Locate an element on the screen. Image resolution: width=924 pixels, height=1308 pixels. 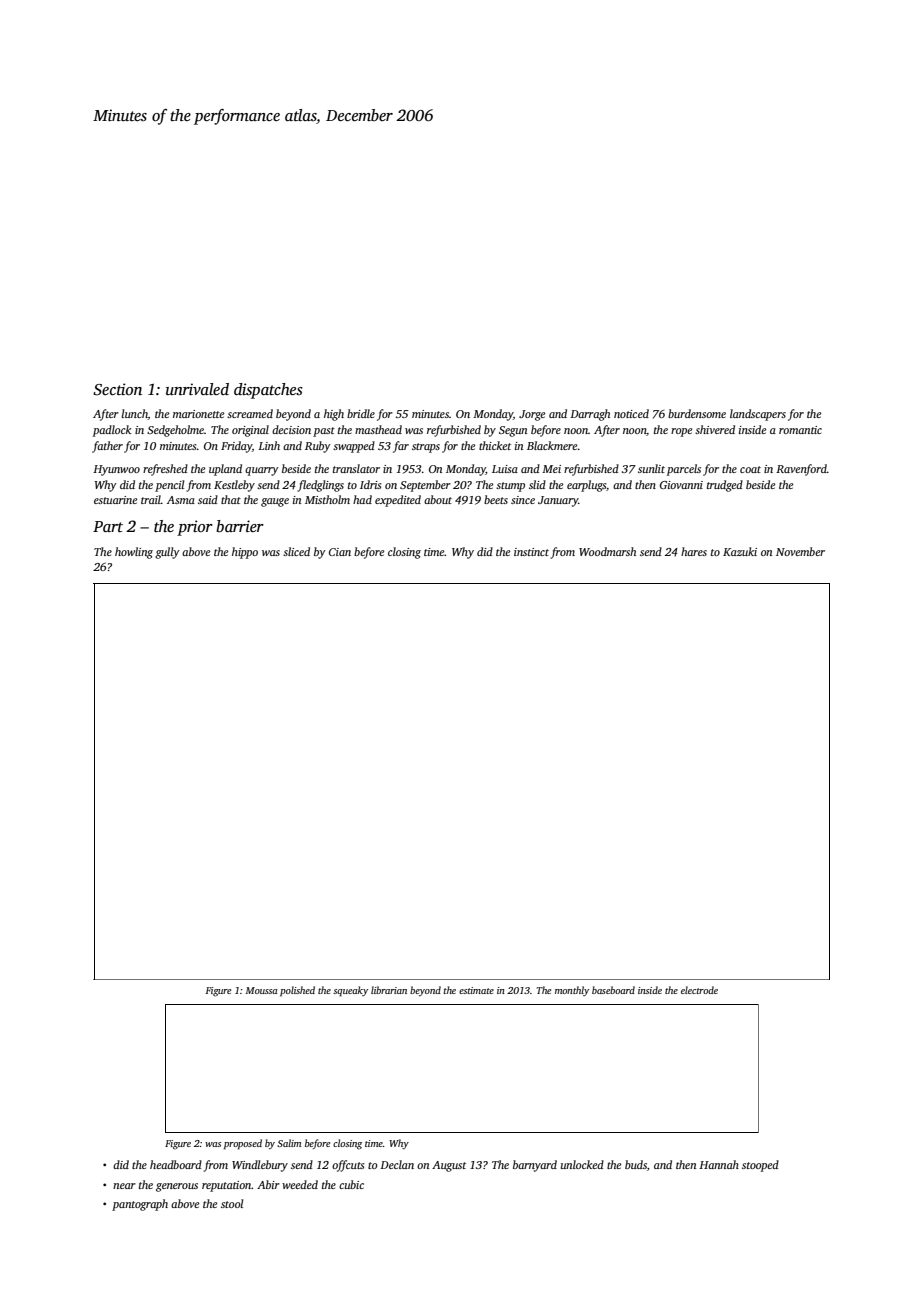
dispatches is located at coordinates (268, 391).
